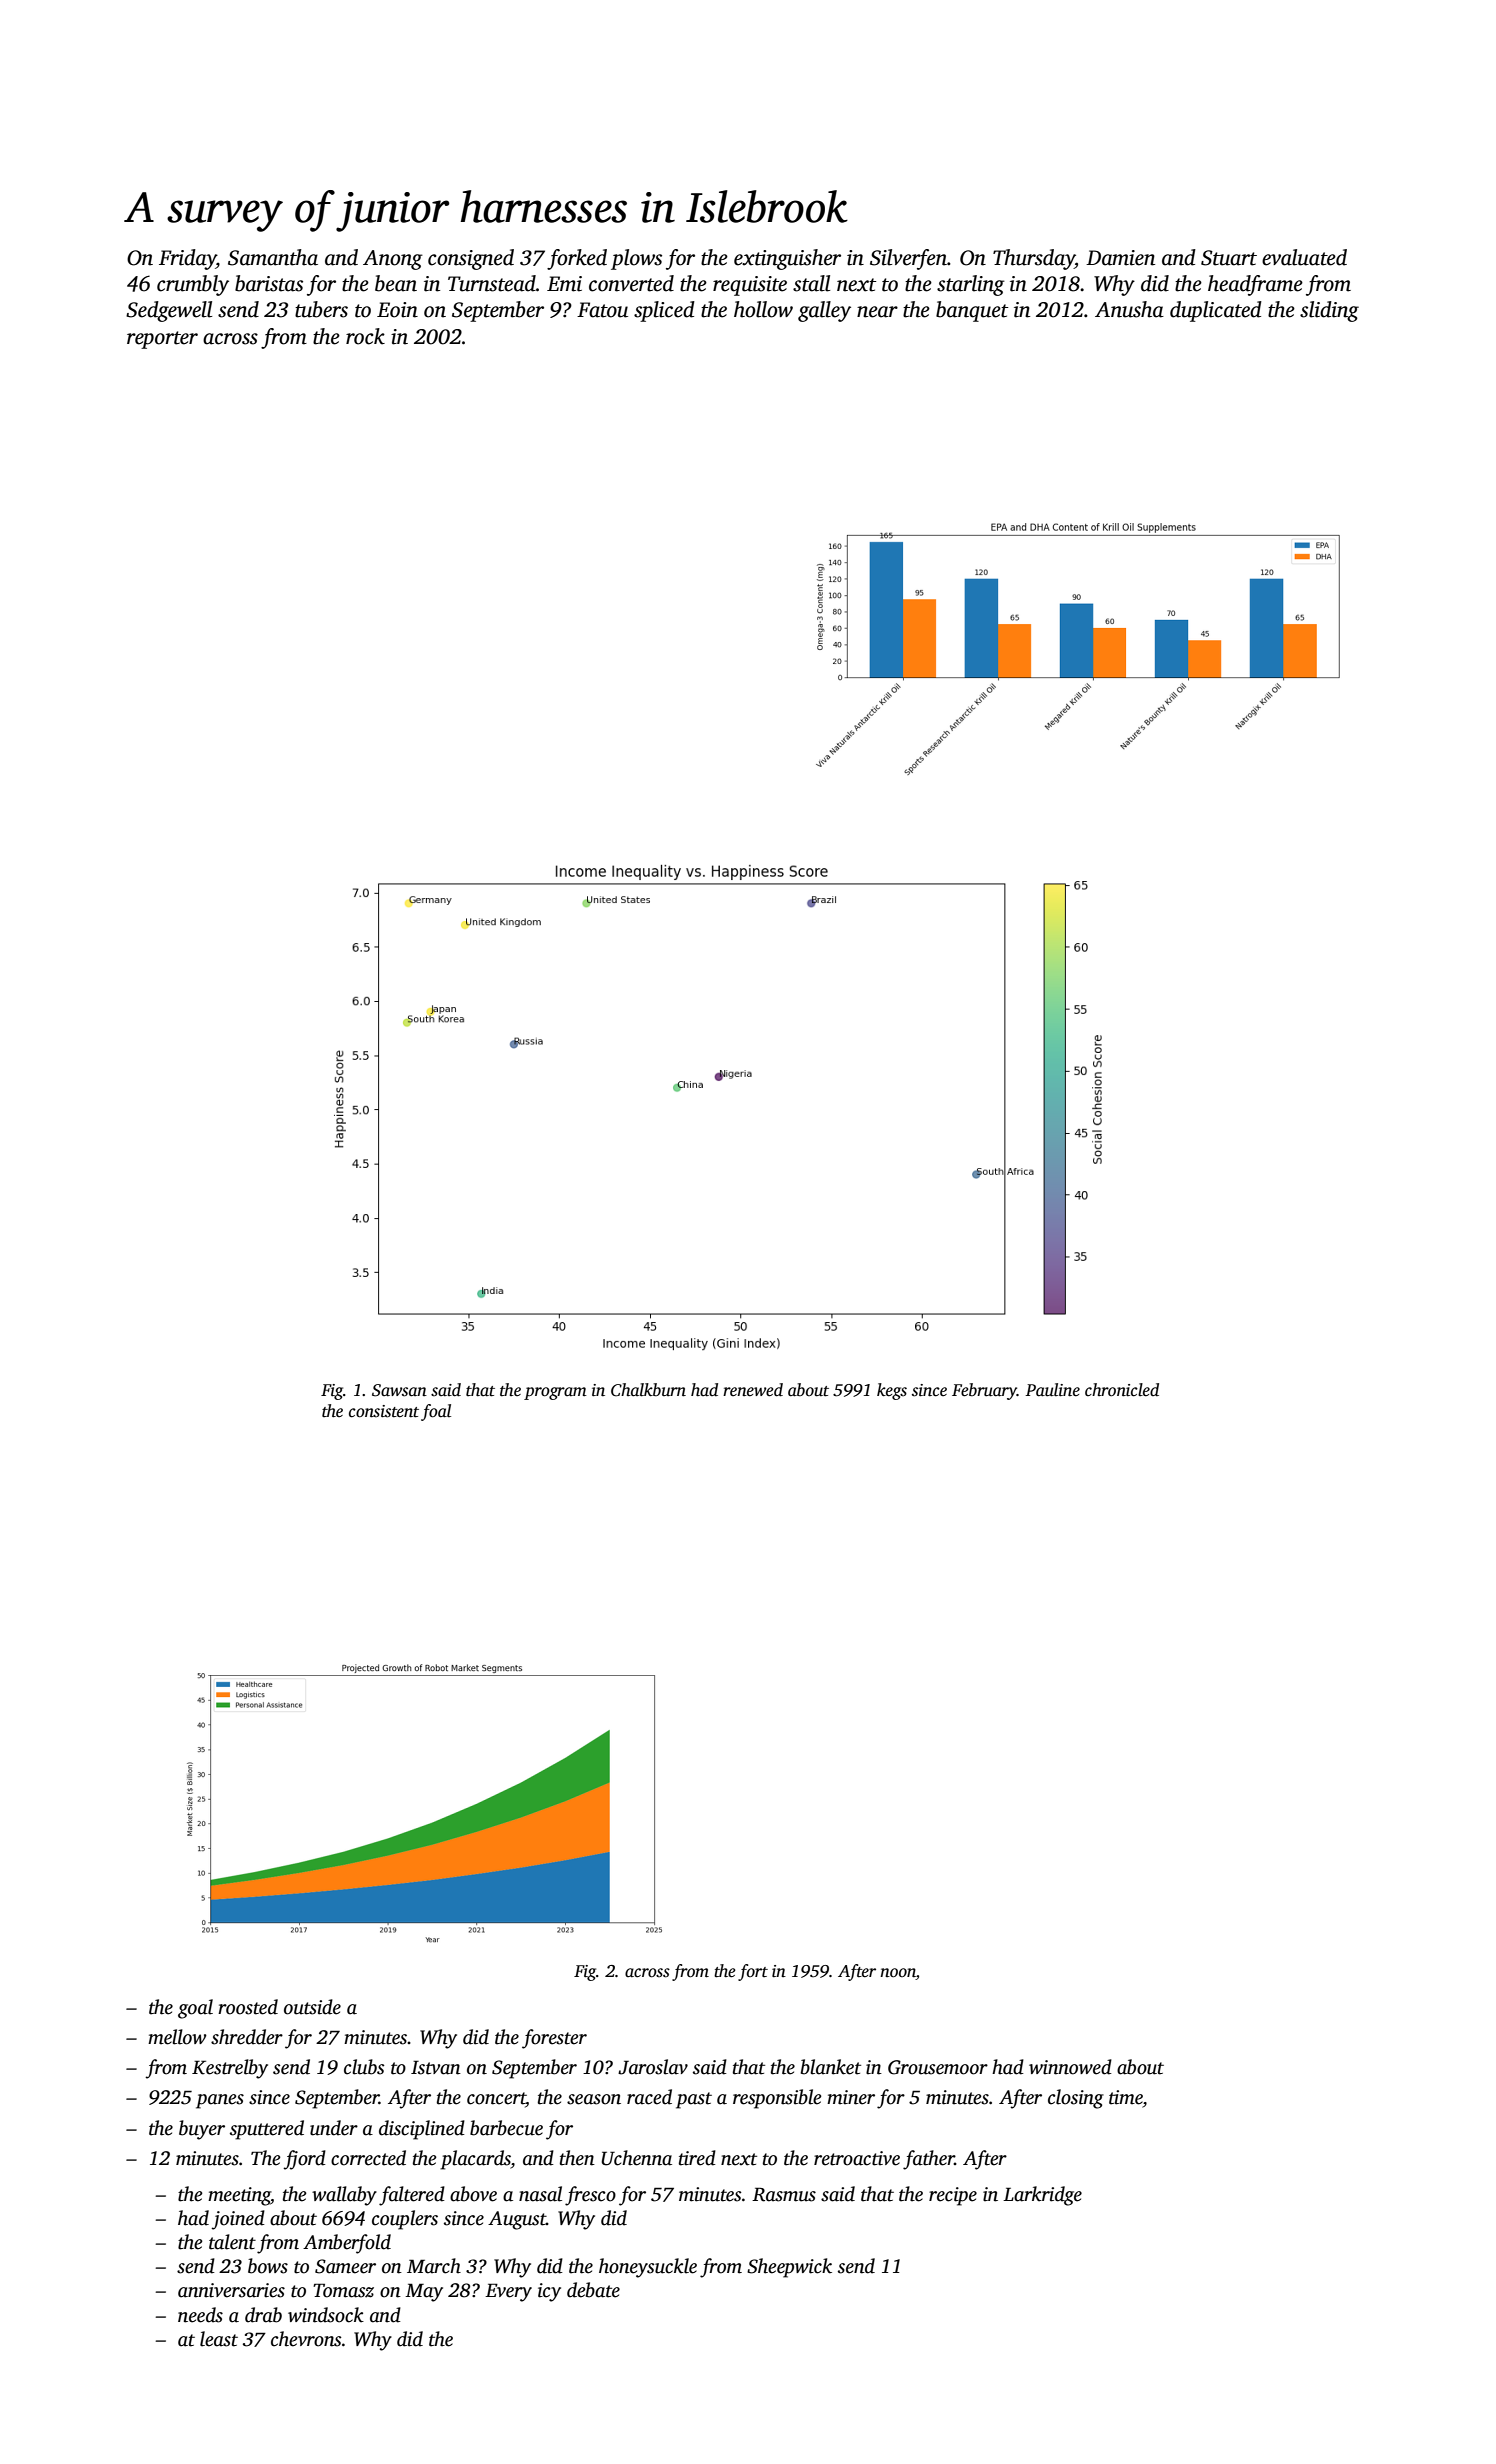 The width and height of the screenshot is (1496, 2464). I want to click on sliding, so click(1329, 311).
